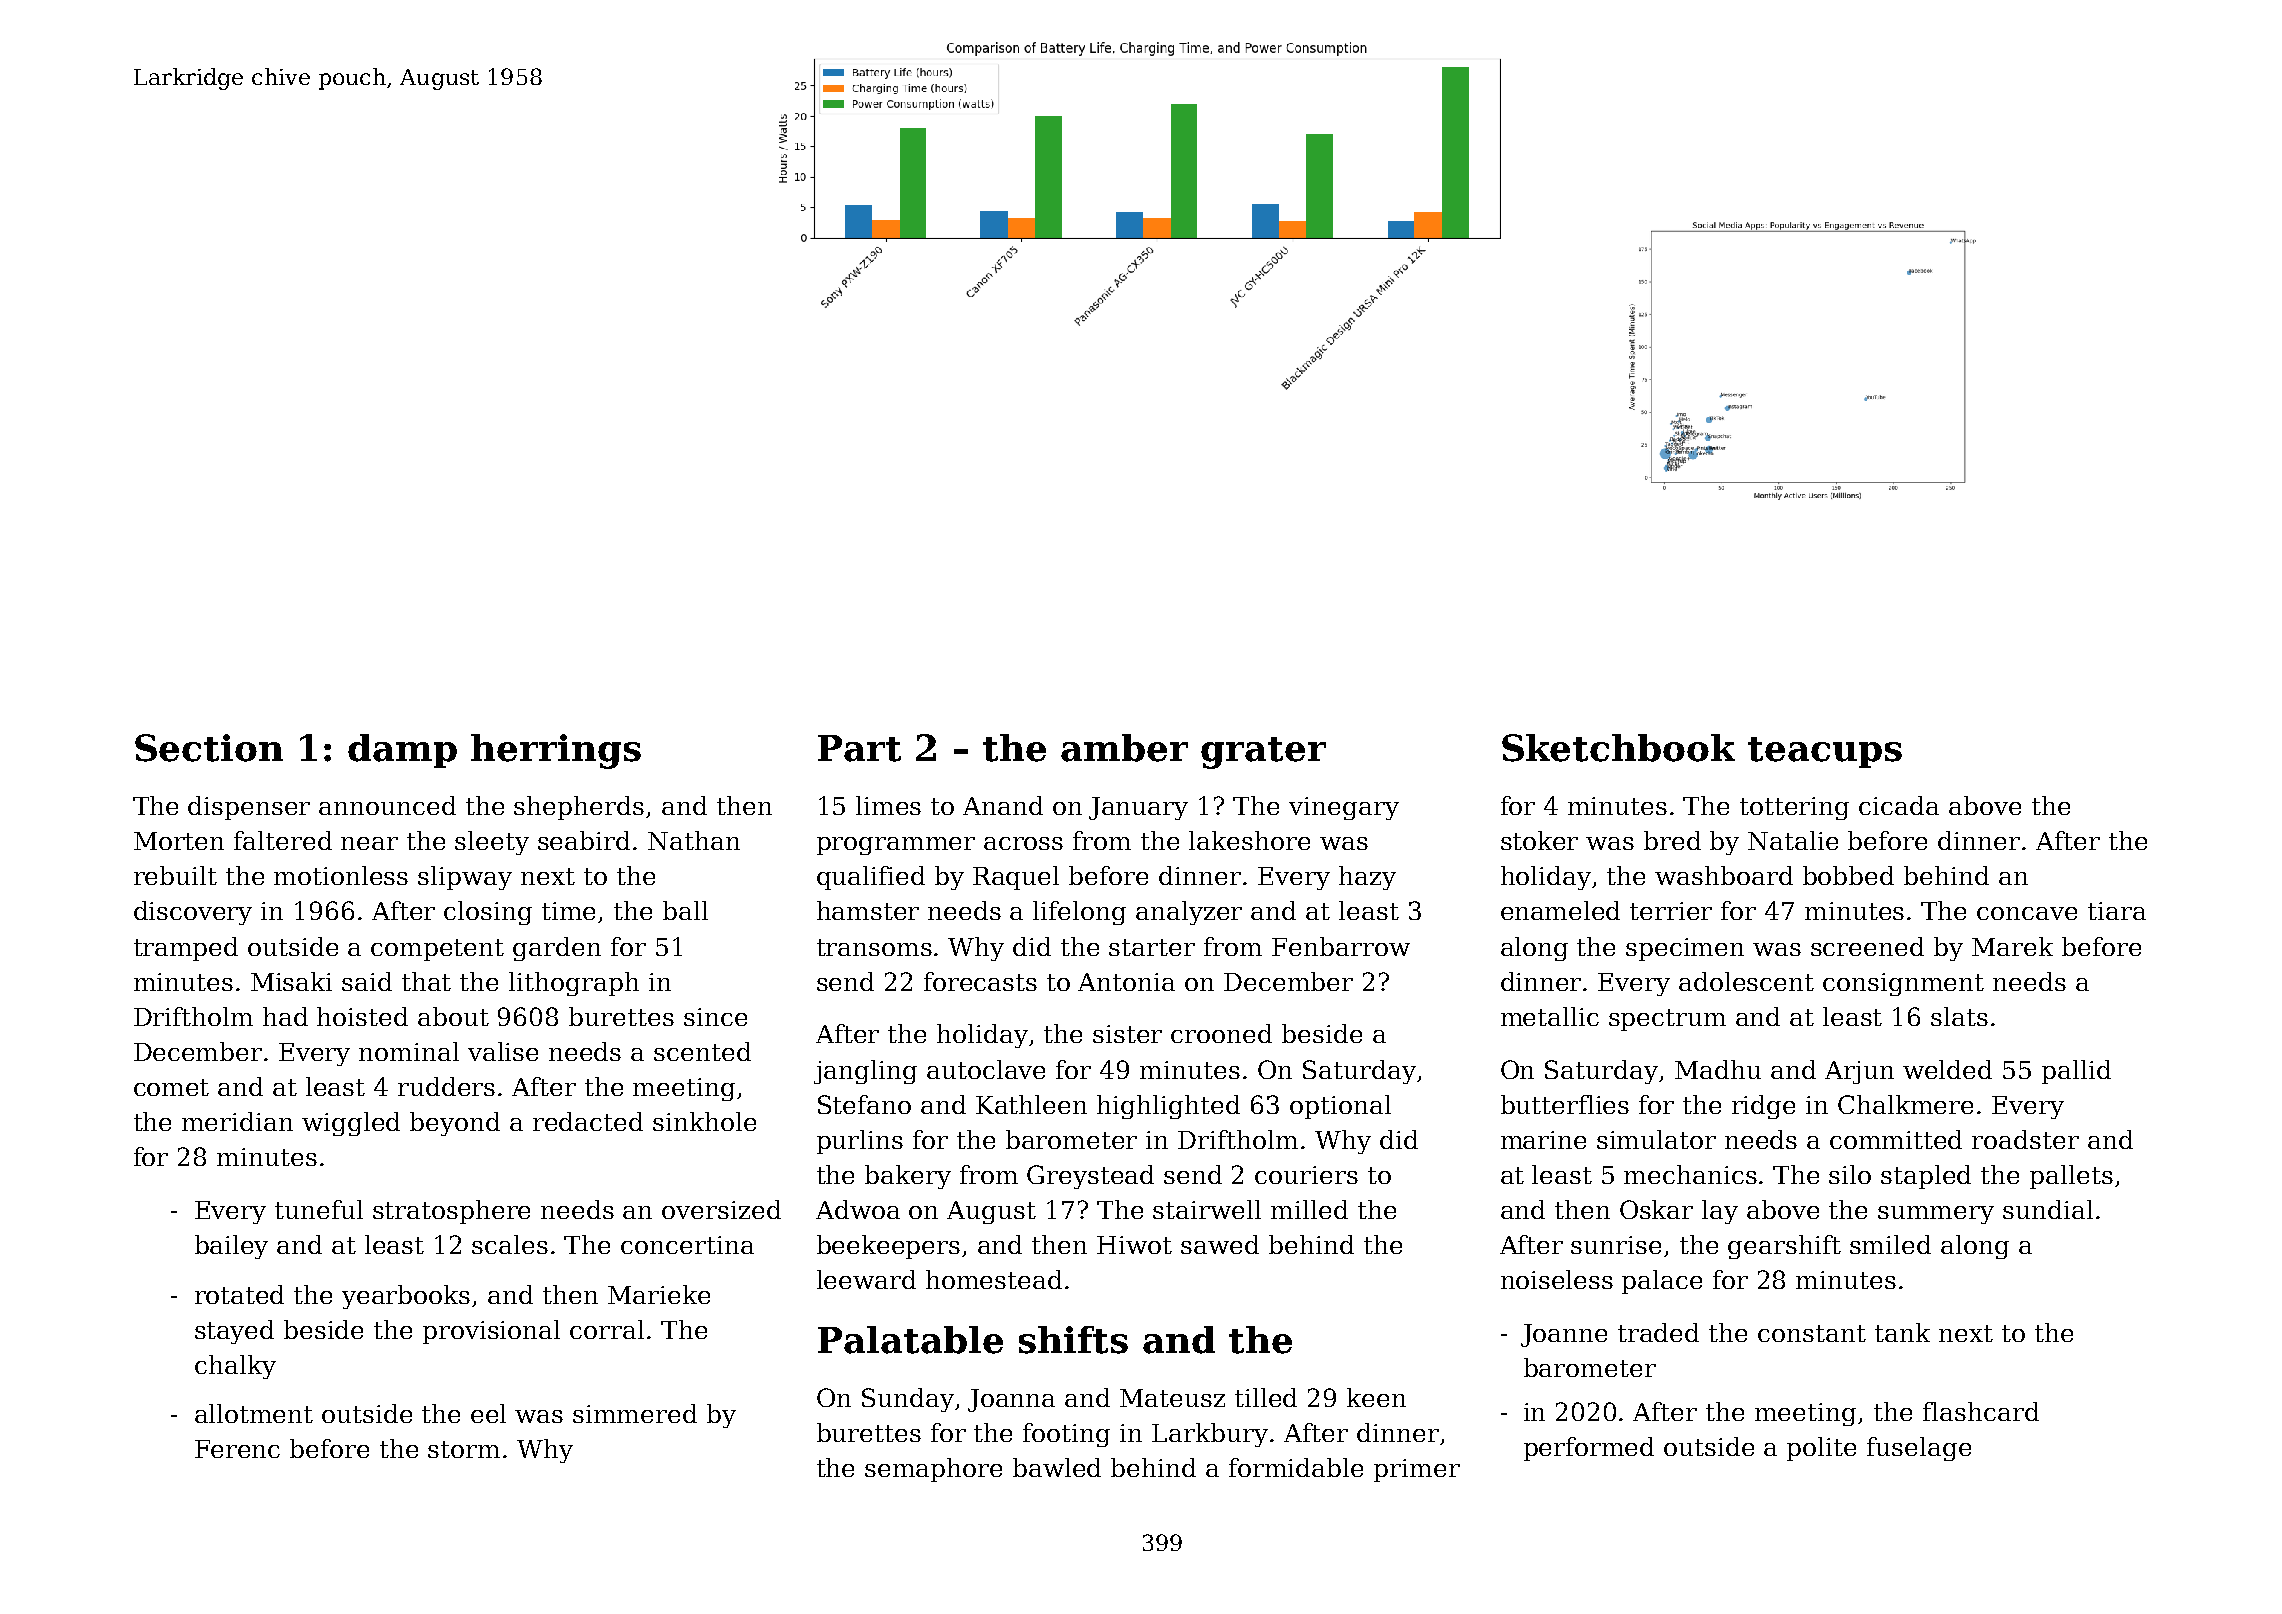 This screenshot has height=1614, width=2282. What do you see at coordinates (1919, 1449) in the screenshot?
I see `fuselage` at bounding box center [1919, 1449].
